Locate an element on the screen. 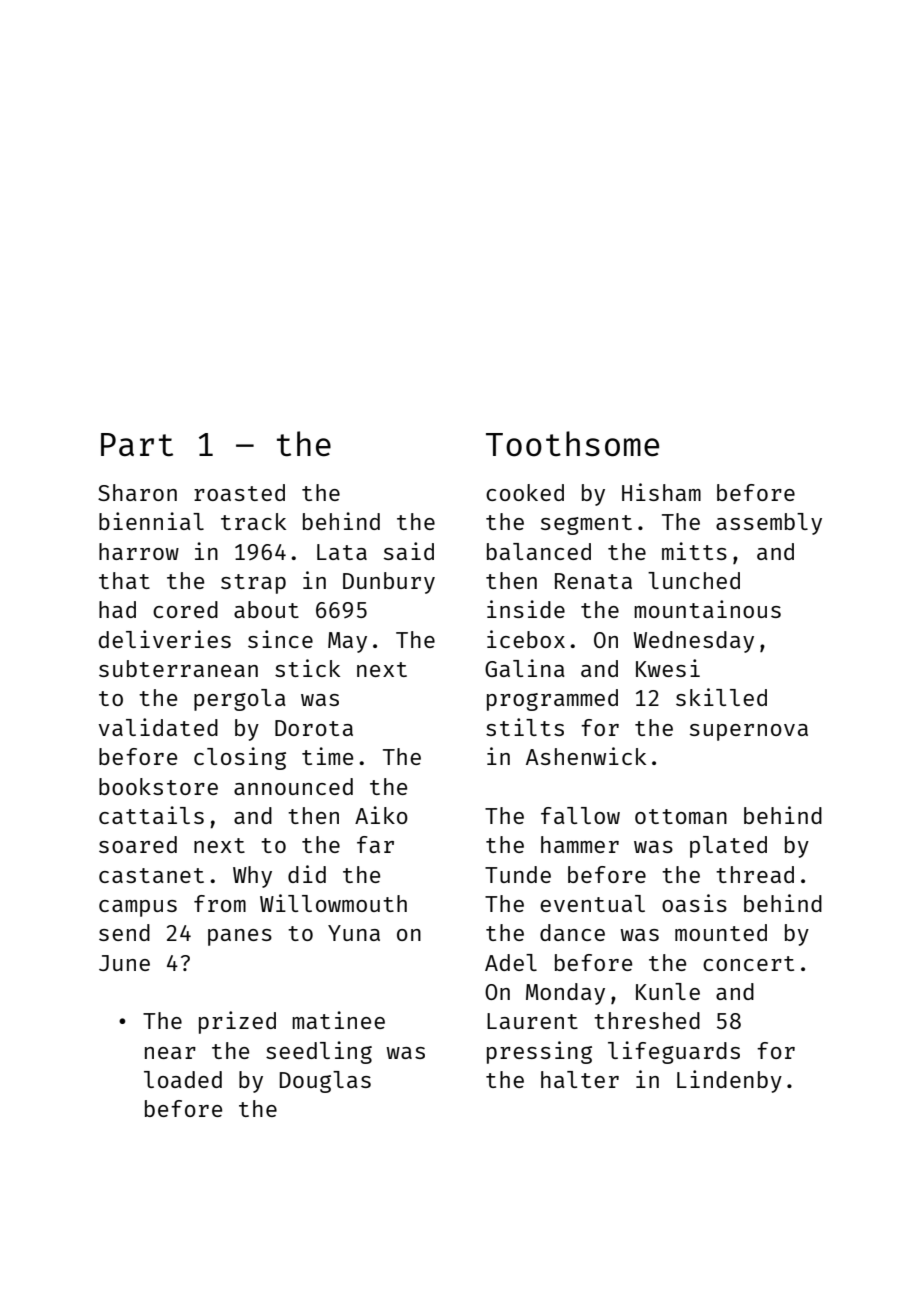 This screenshot has width=924, height=1311. mountainous is located at coordinates (707, 609).
